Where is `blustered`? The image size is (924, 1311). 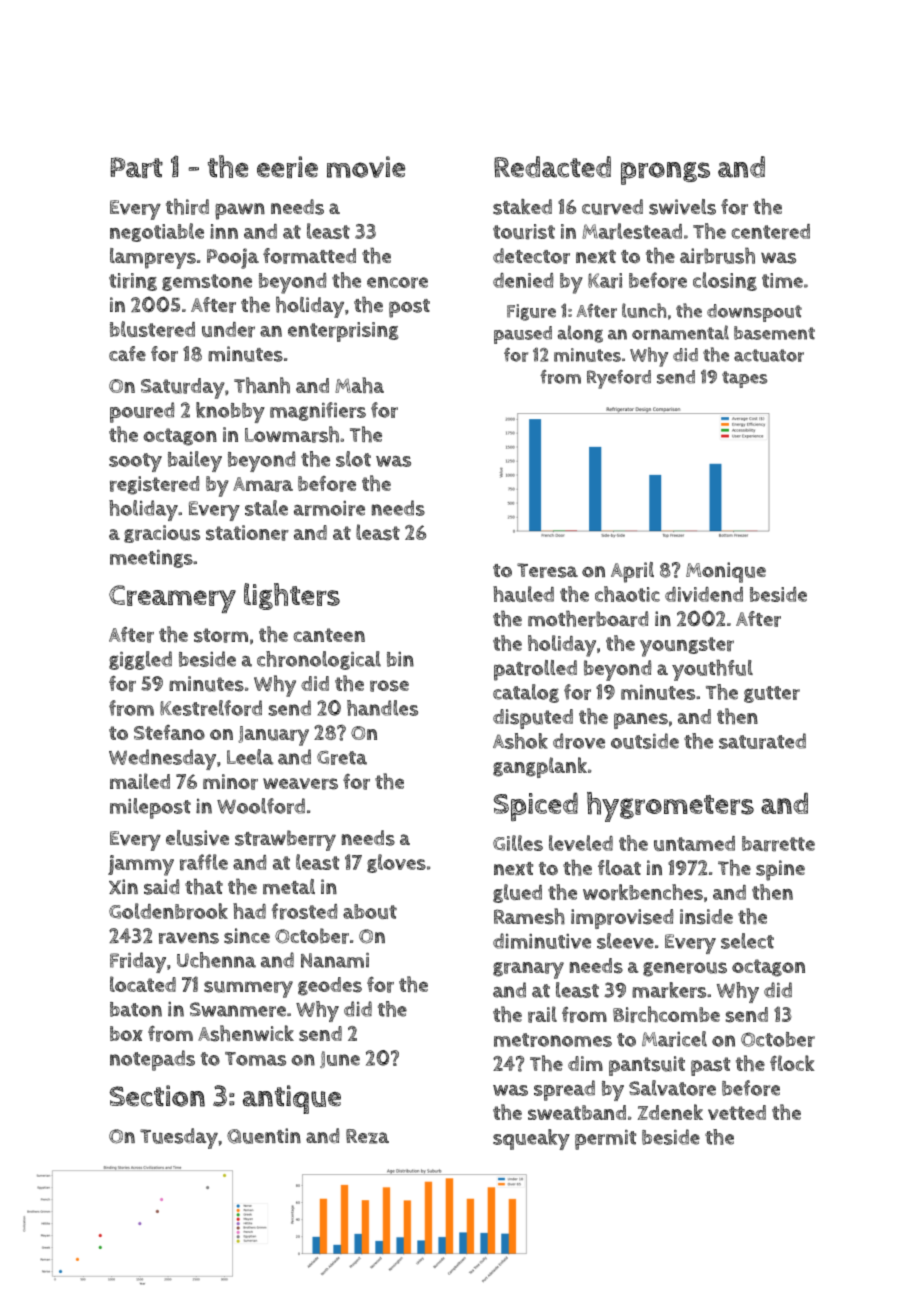
blustered is located at coordinates (152, 329).
